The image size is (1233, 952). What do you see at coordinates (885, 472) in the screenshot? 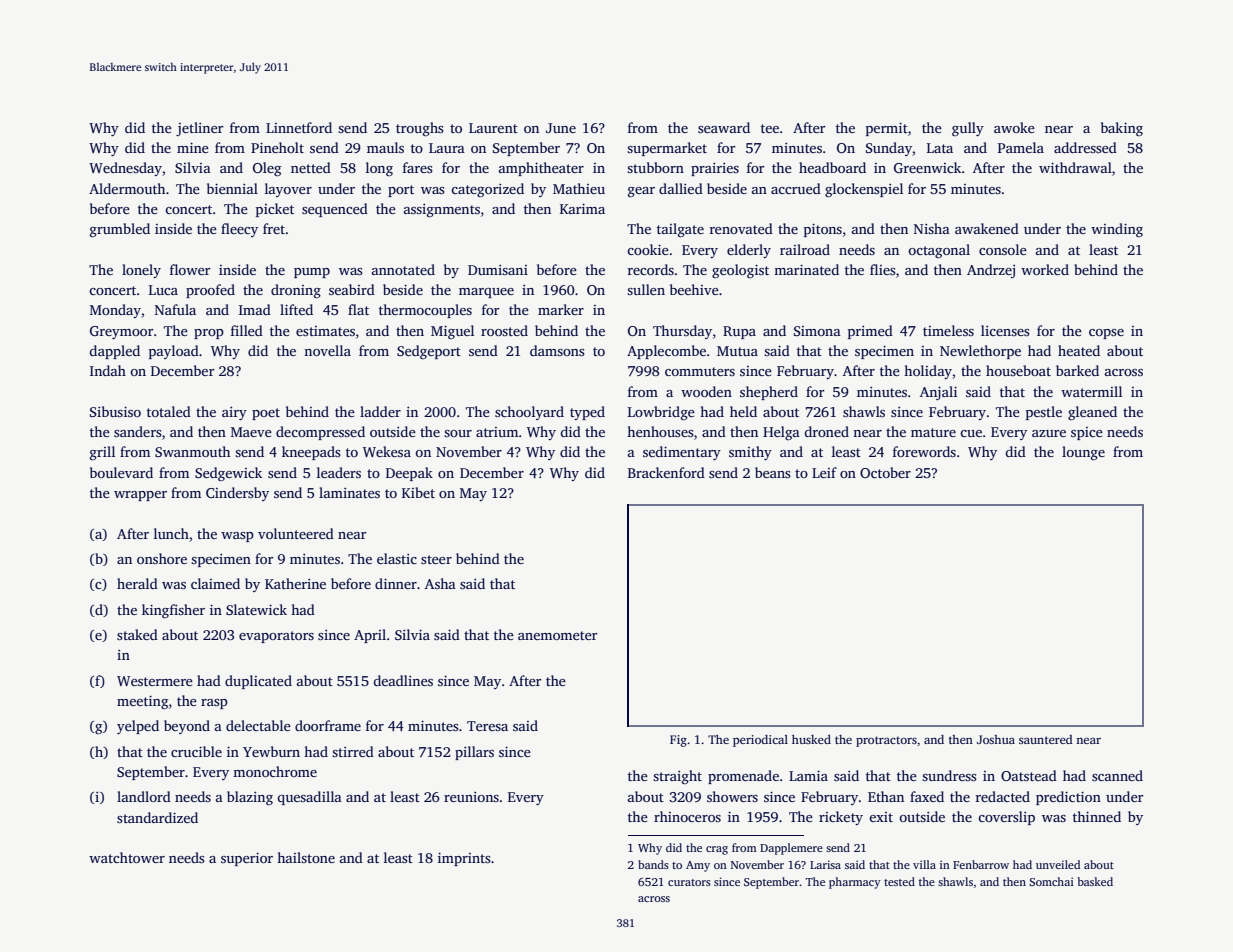
I see `October` at bounding box center [885, 472].
